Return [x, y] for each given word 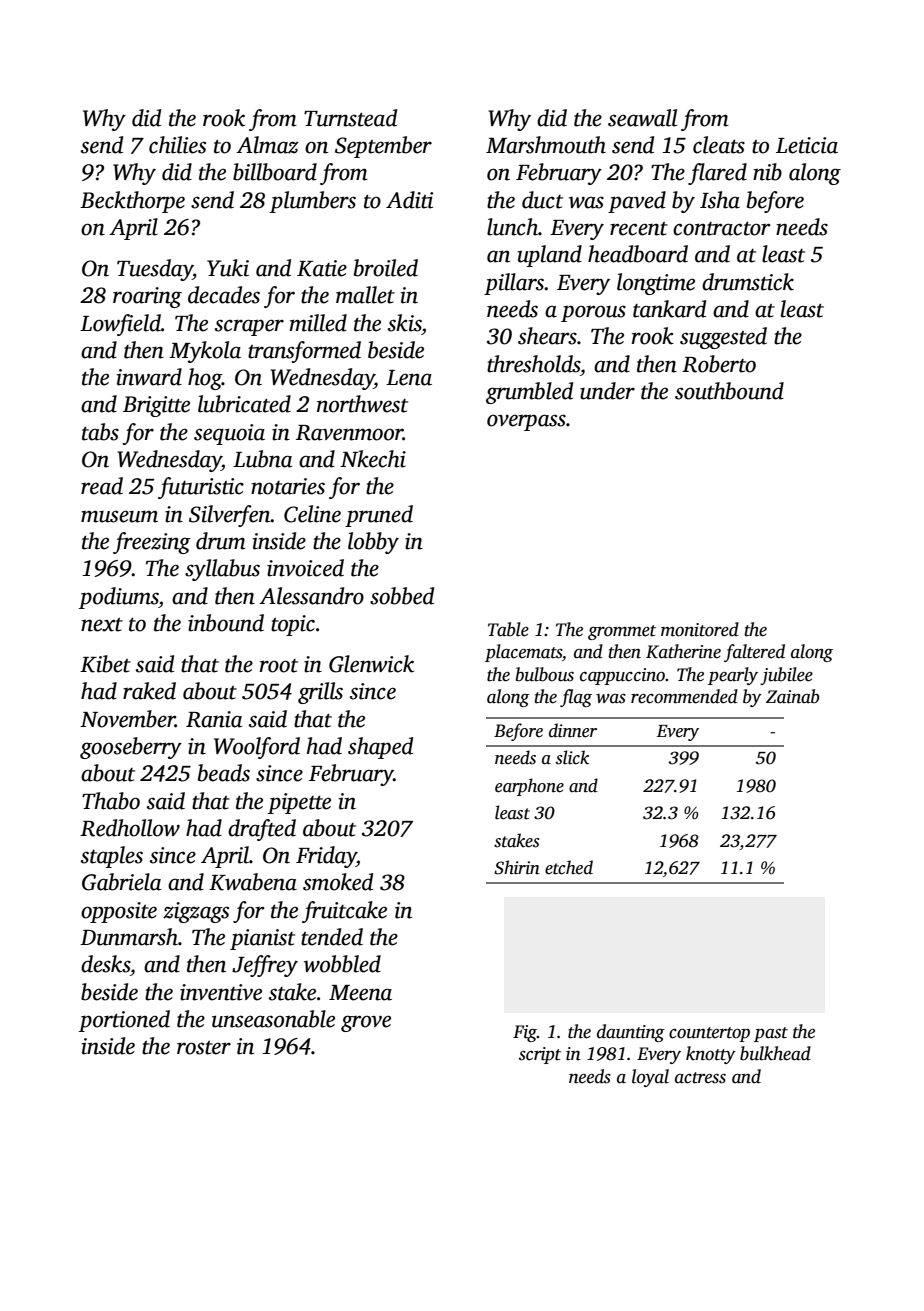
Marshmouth [546, 145]
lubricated [244, 404]
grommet [622, 632]
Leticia [807, 145]
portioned [124, 1021]
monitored [700, 629]
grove [366, 1023]
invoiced [305, 568]
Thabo [111, 801]
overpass [526, 422]
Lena [409, 378]
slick [572, 757]
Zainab [793, 696]
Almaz [267, 145]
